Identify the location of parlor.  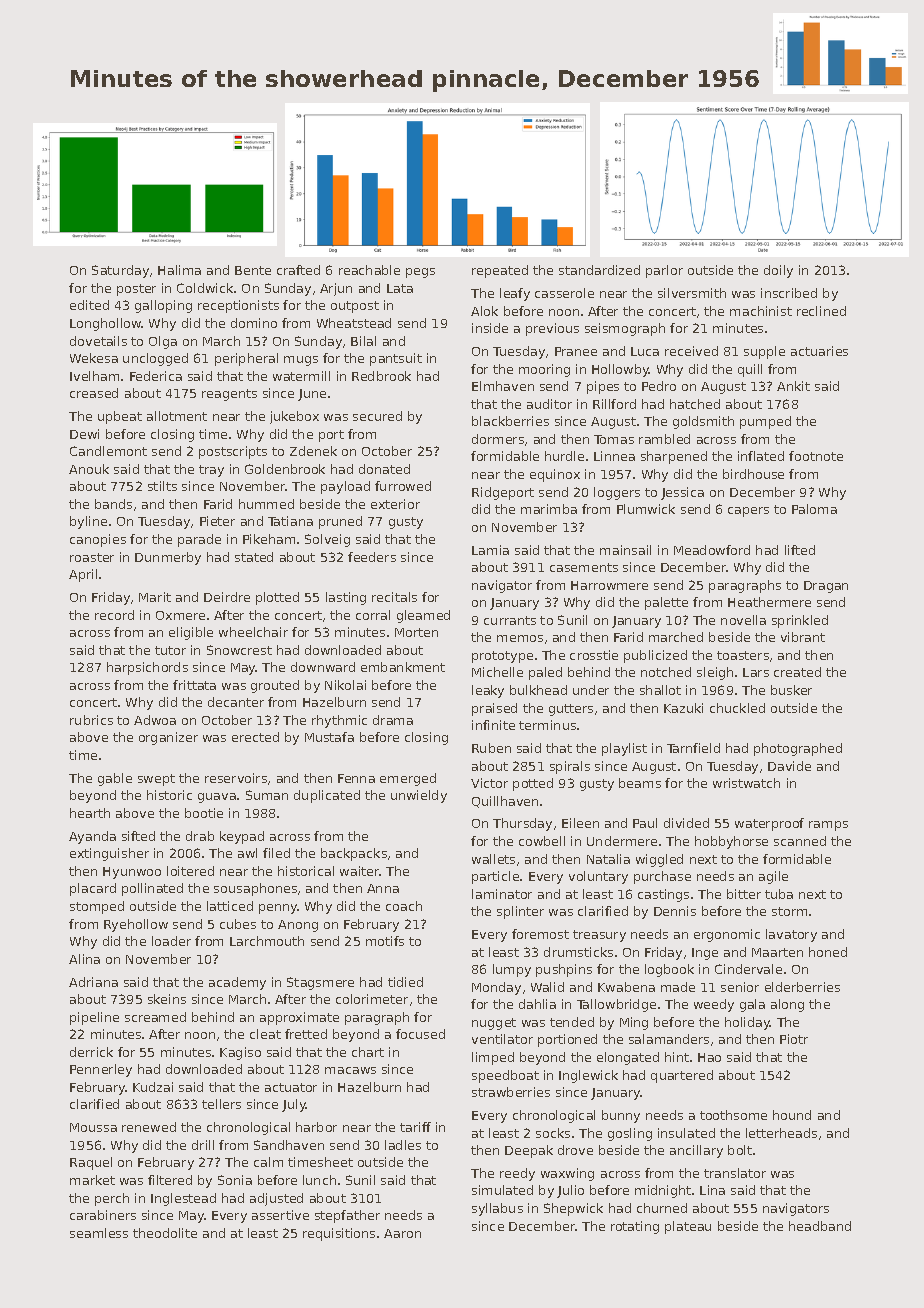
(664, 271).
